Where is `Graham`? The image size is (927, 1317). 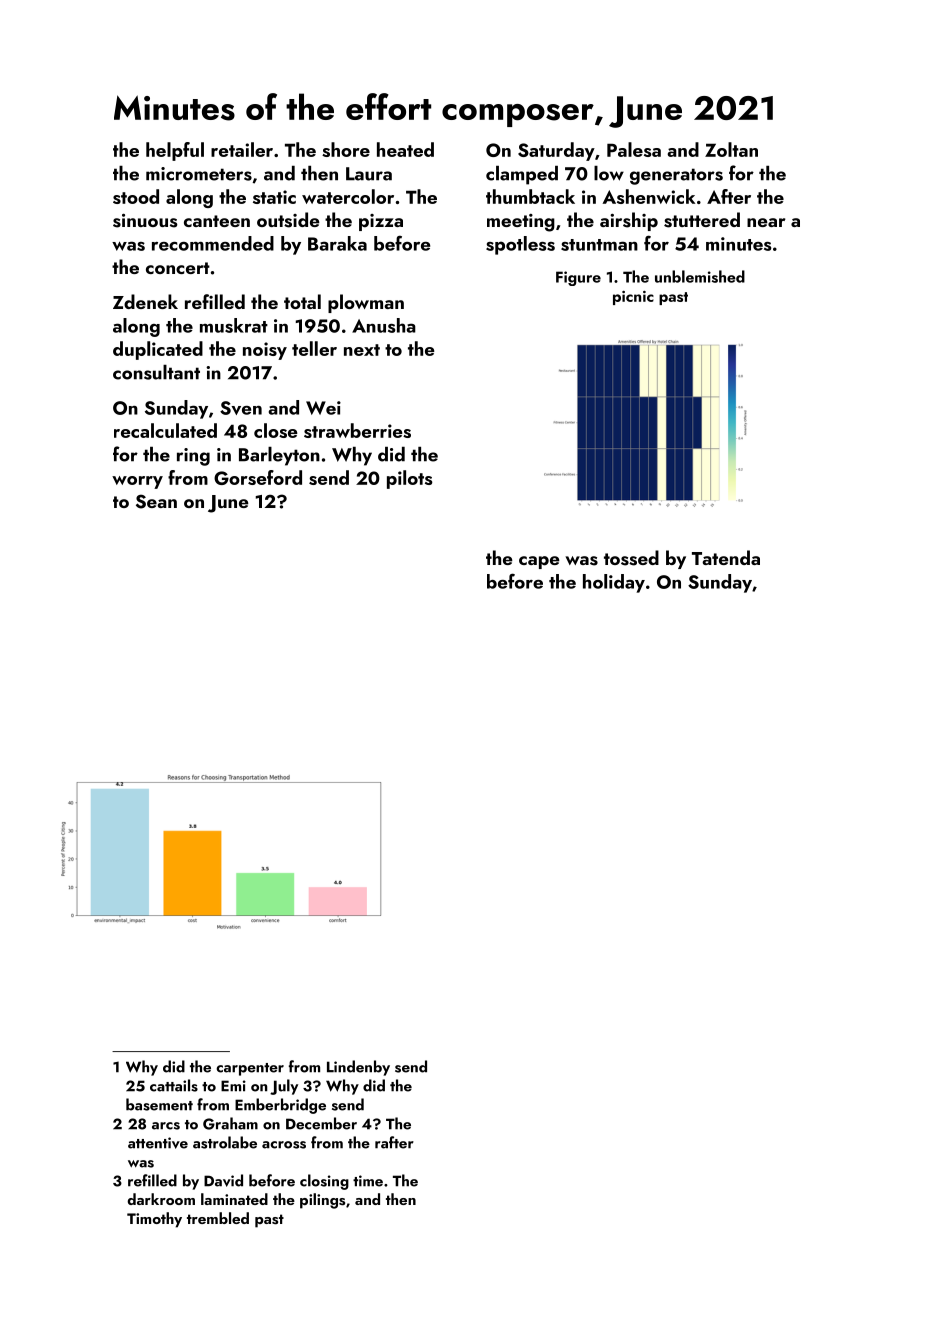
Graham is located at coordinates (230, 1123).
